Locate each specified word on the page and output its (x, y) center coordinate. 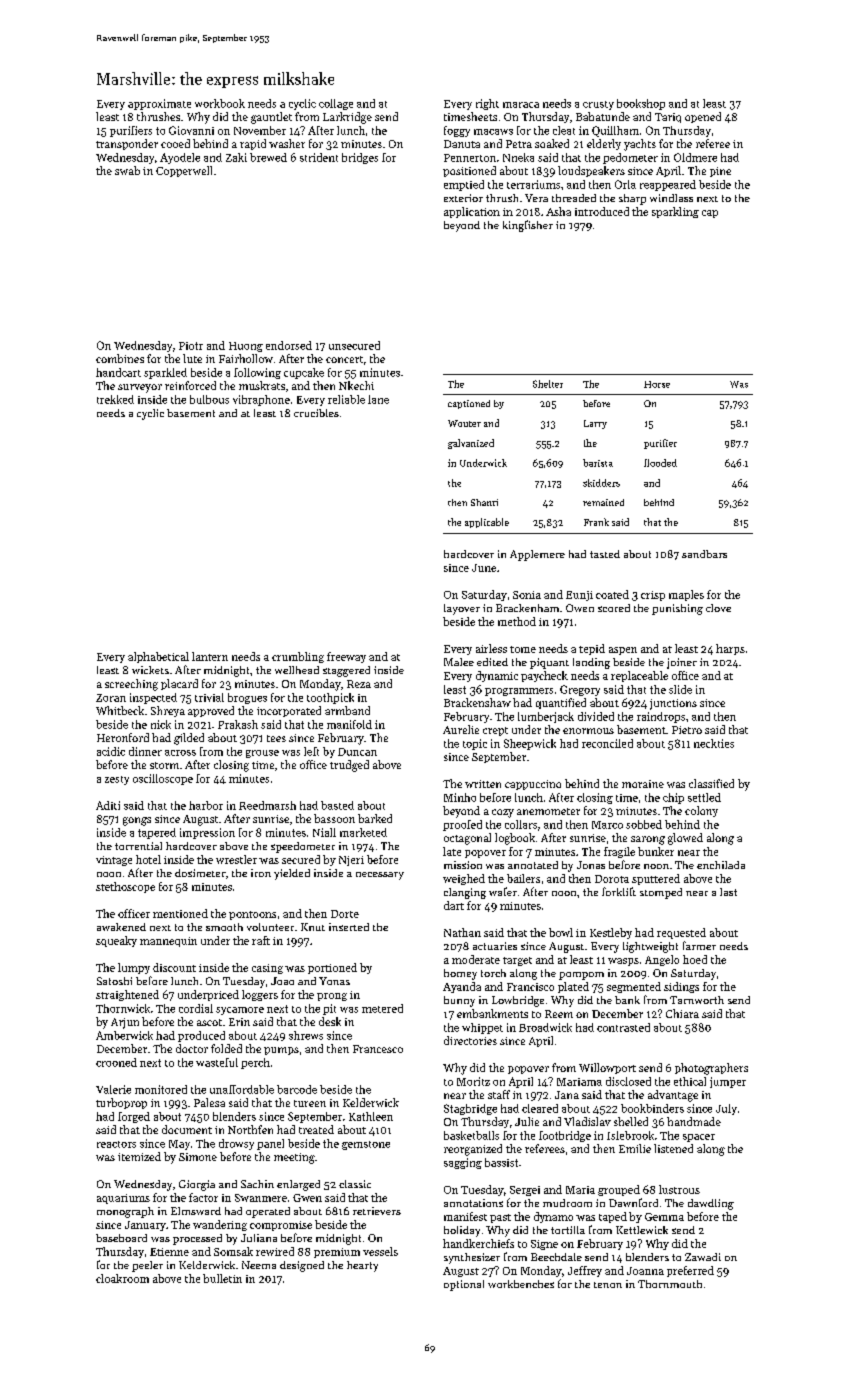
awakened (121, 927)
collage (336, 104)
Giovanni (191, 130)
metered (382, 1008)
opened (703, 117)
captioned (469, 404)
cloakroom (122, 1278)
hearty (362, 1266)
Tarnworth (697, 1000)
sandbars (704, 554)
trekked (115, 399)
